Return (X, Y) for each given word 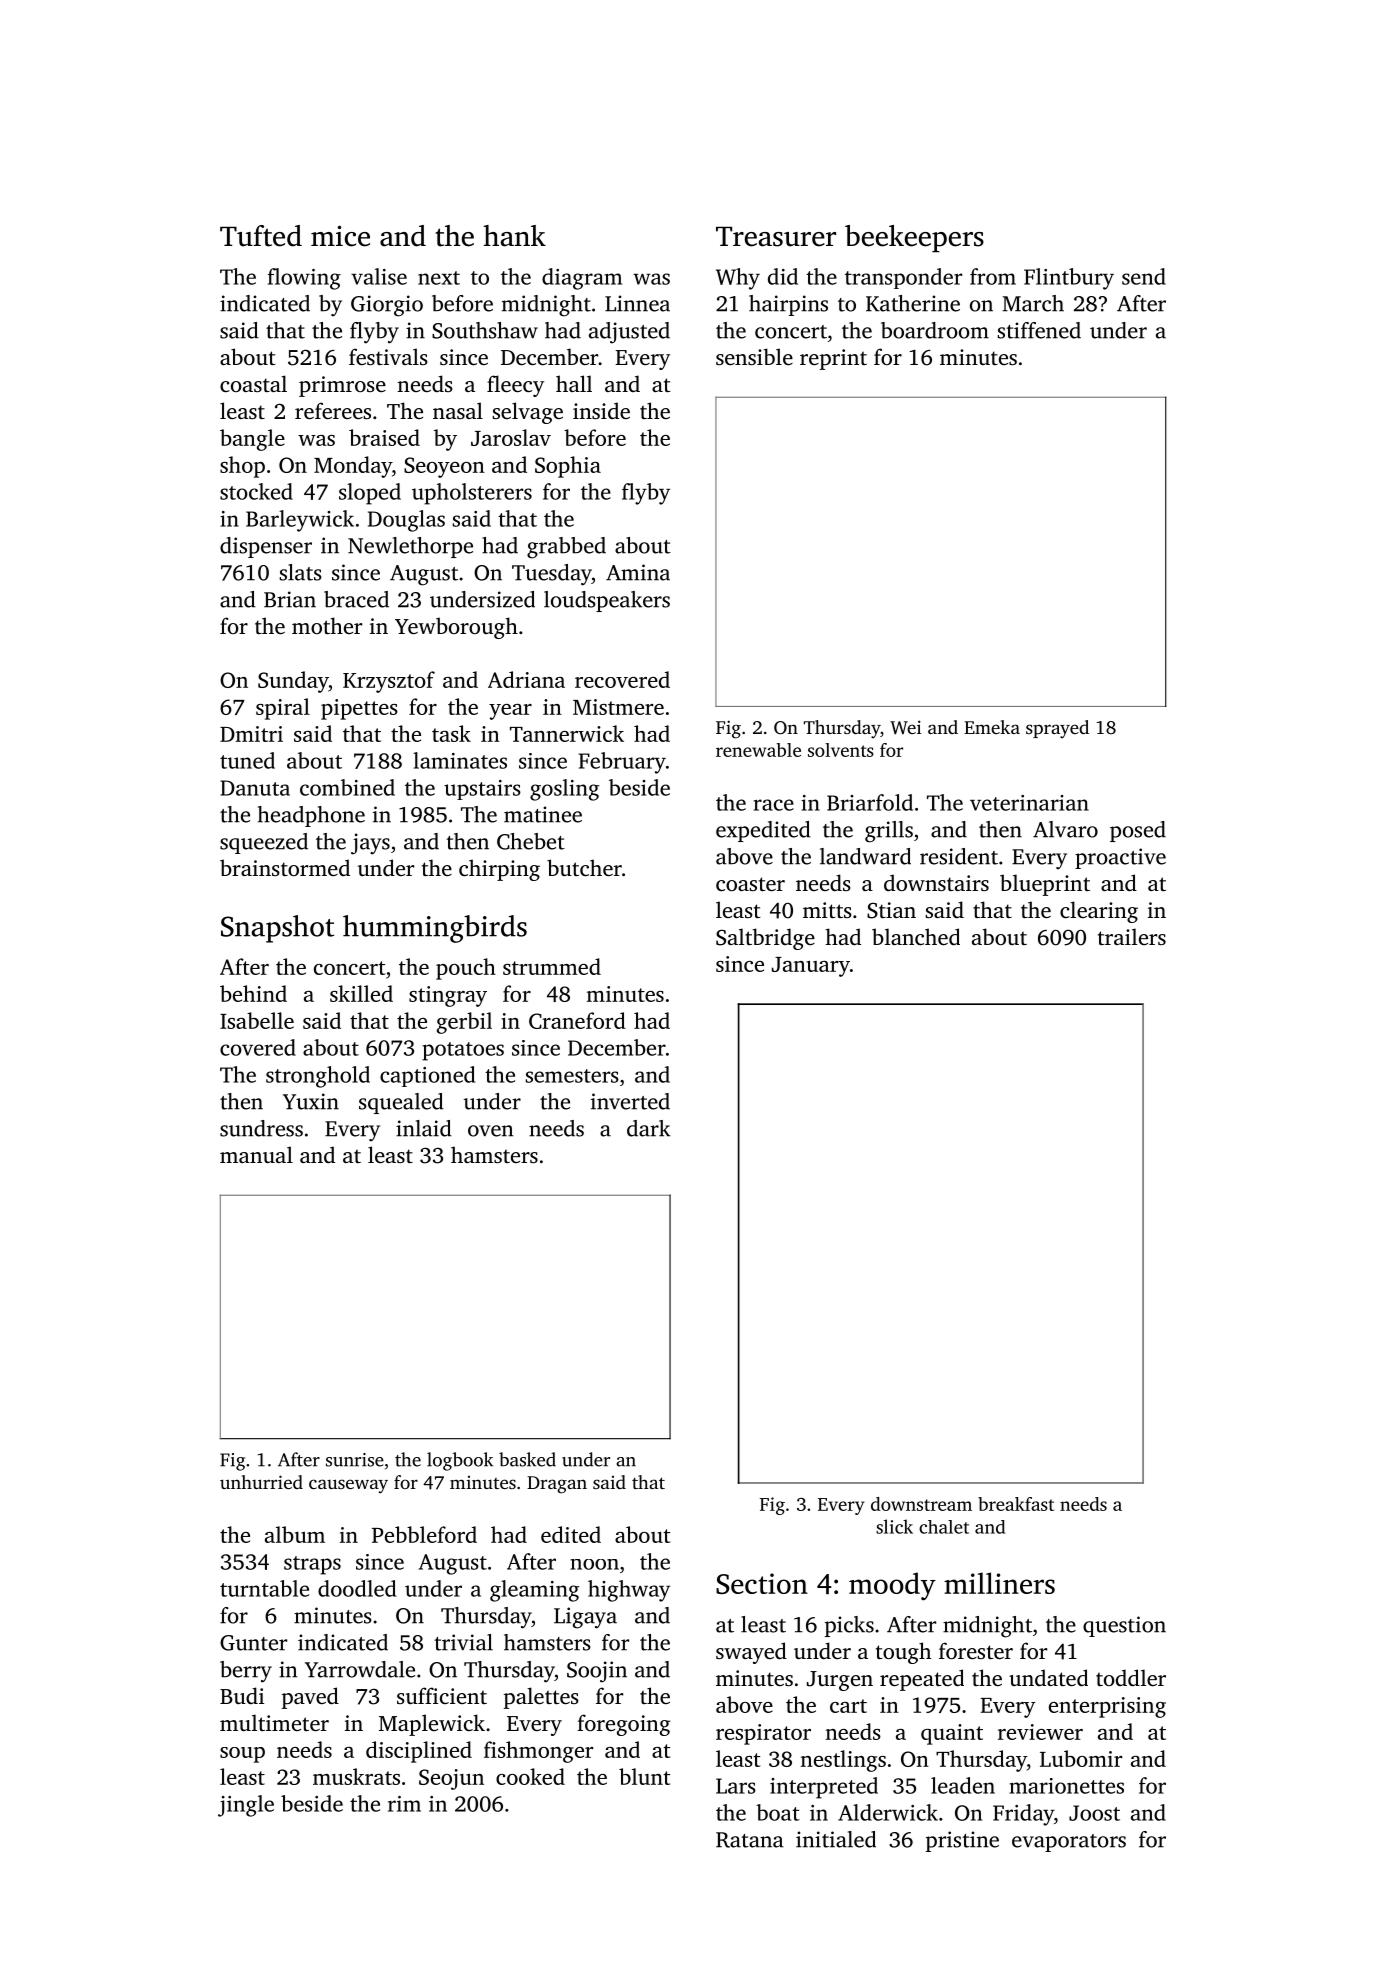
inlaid (424, 1128)
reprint (833, 359)
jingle (246, 1806)
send (1144, 276)
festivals (388, 356)
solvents (841, 750)
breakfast (1016, 1504)
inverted (630, 1101)
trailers (1132, 936)
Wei (905, 727)
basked (527, 1459)
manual (256, 1154)
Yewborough (456, 628)
